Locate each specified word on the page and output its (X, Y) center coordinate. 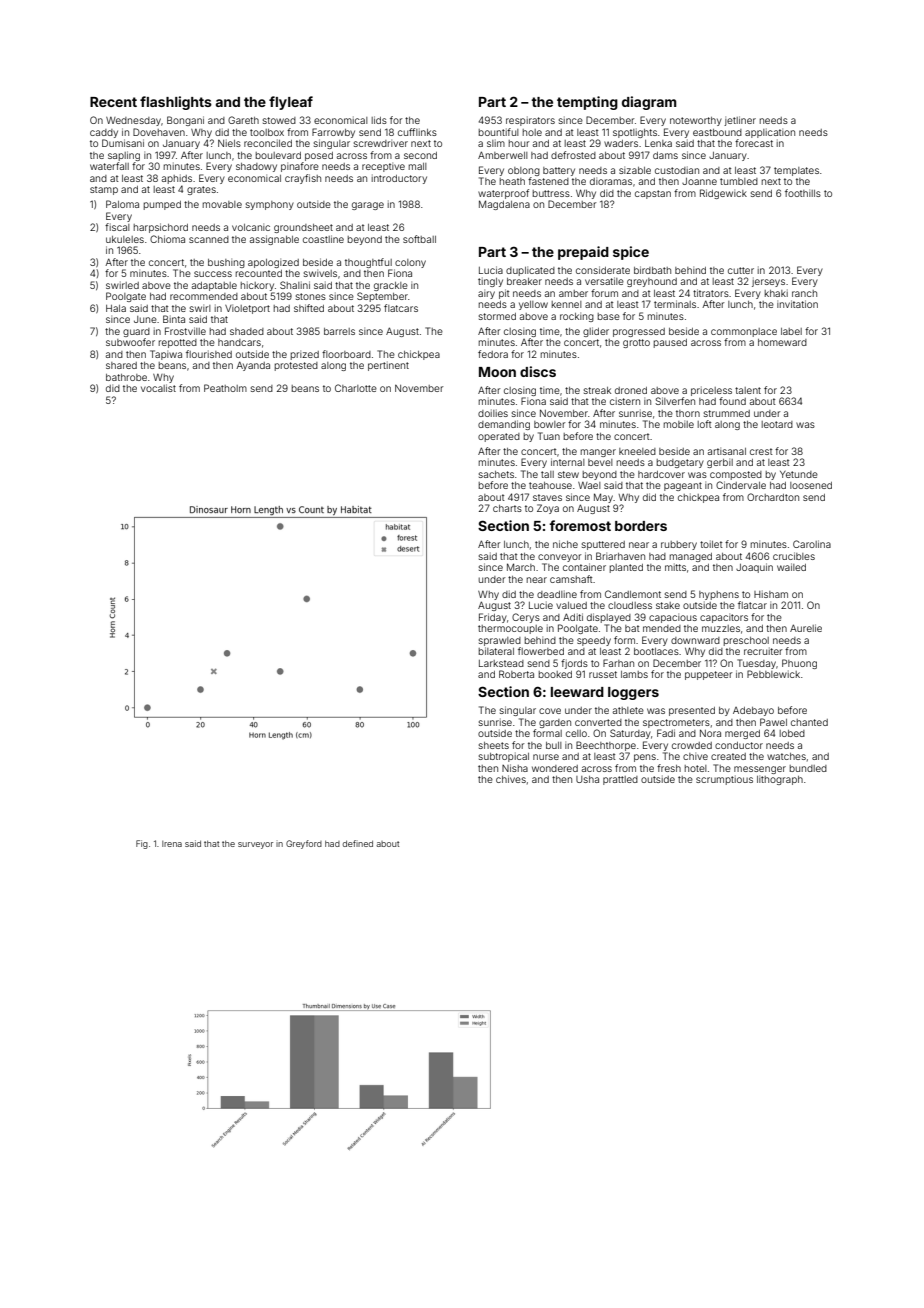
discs (538, 371)
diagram (649, 103)
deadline (557, 594)
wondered (555, 768)
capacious (673, 619)
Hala (116, 308)
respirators (530, 121)
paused (670, 343)
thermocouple (510, 629)
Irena (172, 844)
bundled (808, 768)
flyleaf (291, 103)
